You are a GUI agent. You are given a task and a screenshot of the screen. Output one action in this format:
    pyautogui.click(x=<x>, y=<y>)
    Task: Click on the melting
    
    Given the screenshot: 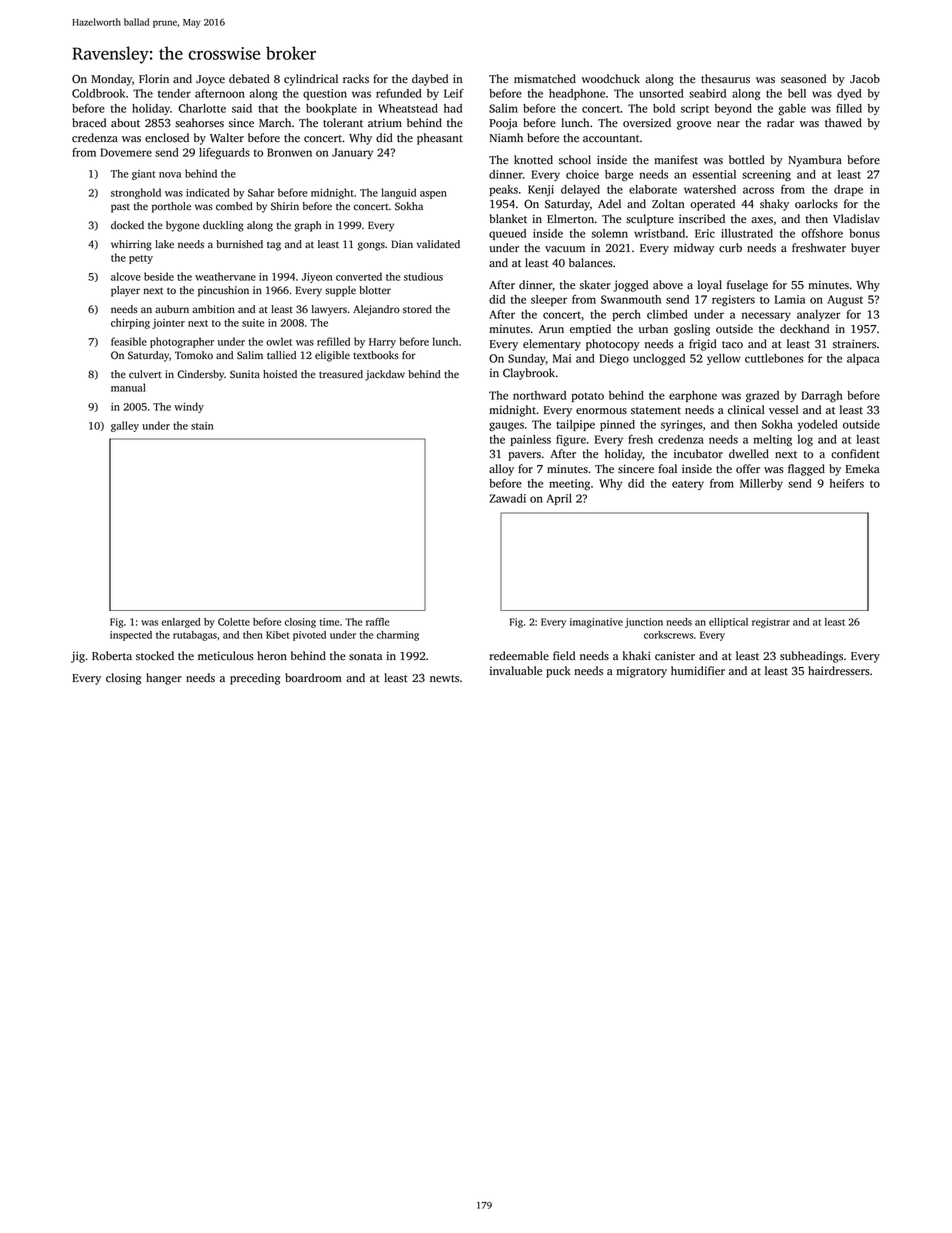 What is the action you would take?
    pyautogui.click(x=772, y=440)
